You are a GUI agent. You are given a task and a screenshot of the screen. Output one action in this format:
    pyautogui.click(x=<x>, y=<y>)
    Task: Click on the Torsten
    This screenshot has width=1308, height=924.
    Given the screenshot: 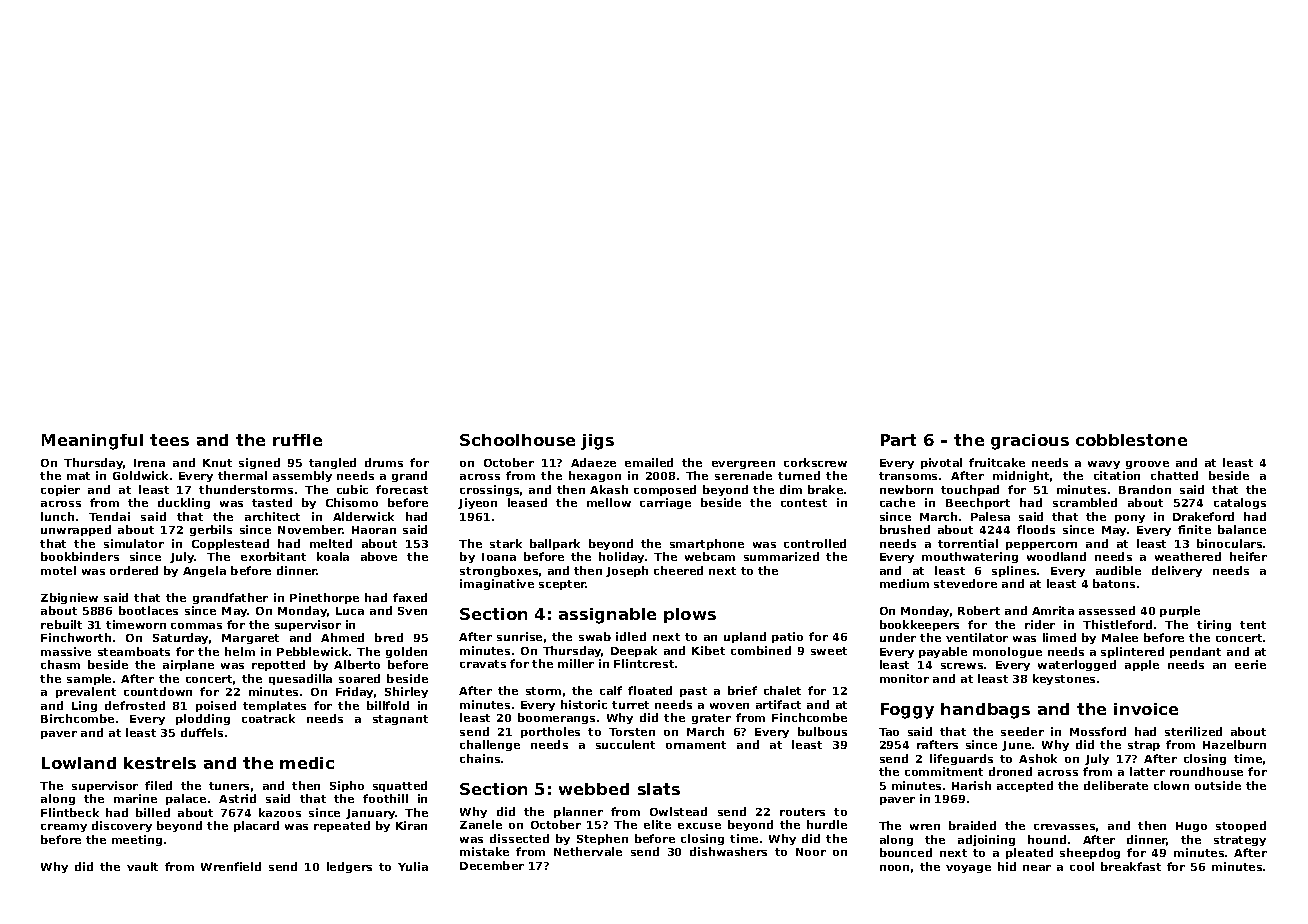 What is the action you would take?
    pyautogui.click(x=632, y=732)
